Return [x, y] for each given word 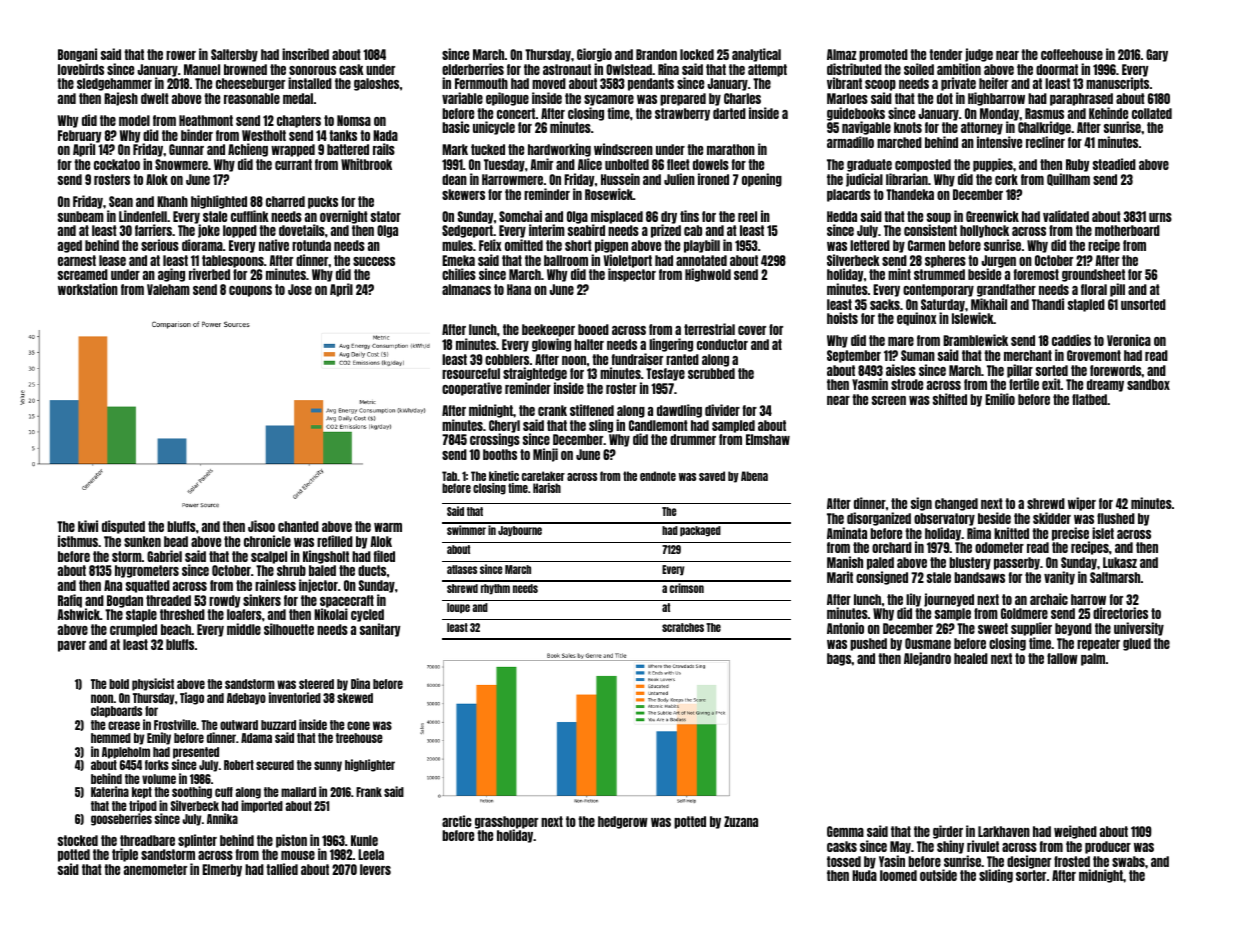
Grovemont [1094, 355]
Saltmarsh [1115, 577]
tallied [282, 869]
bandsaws [979, 577]
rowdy [224, 601]
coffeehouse [1072, 54]
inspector [632, 275]
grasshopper [506, 823]
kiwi [88, 526]
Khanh [172, 201]
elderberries [473, 69]
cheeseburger [250, 84]
